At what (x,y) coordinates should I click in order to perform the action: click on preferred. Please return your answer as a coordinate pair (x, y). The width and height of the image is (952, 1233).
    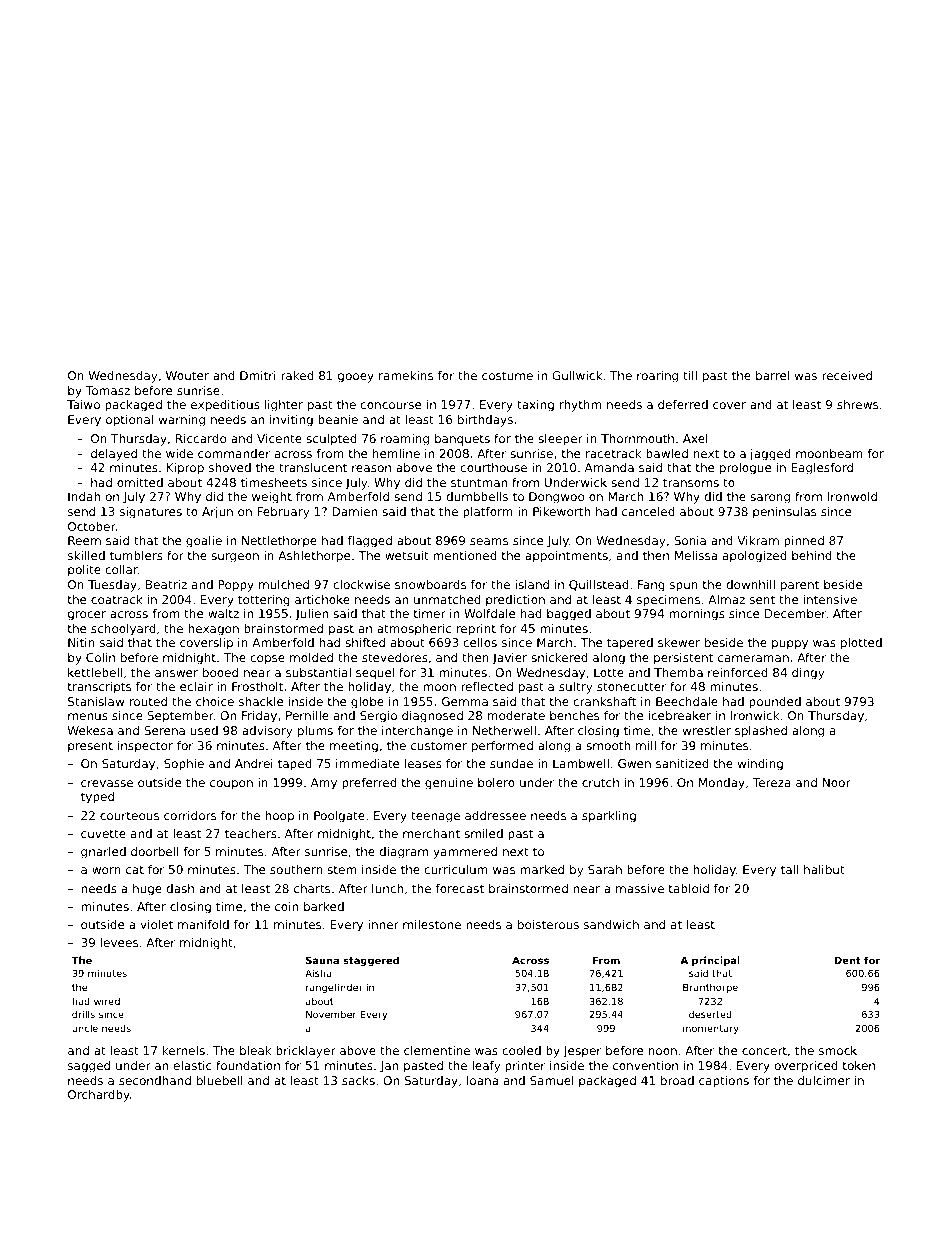
    Looking at the image, I should click on (369, 784).
